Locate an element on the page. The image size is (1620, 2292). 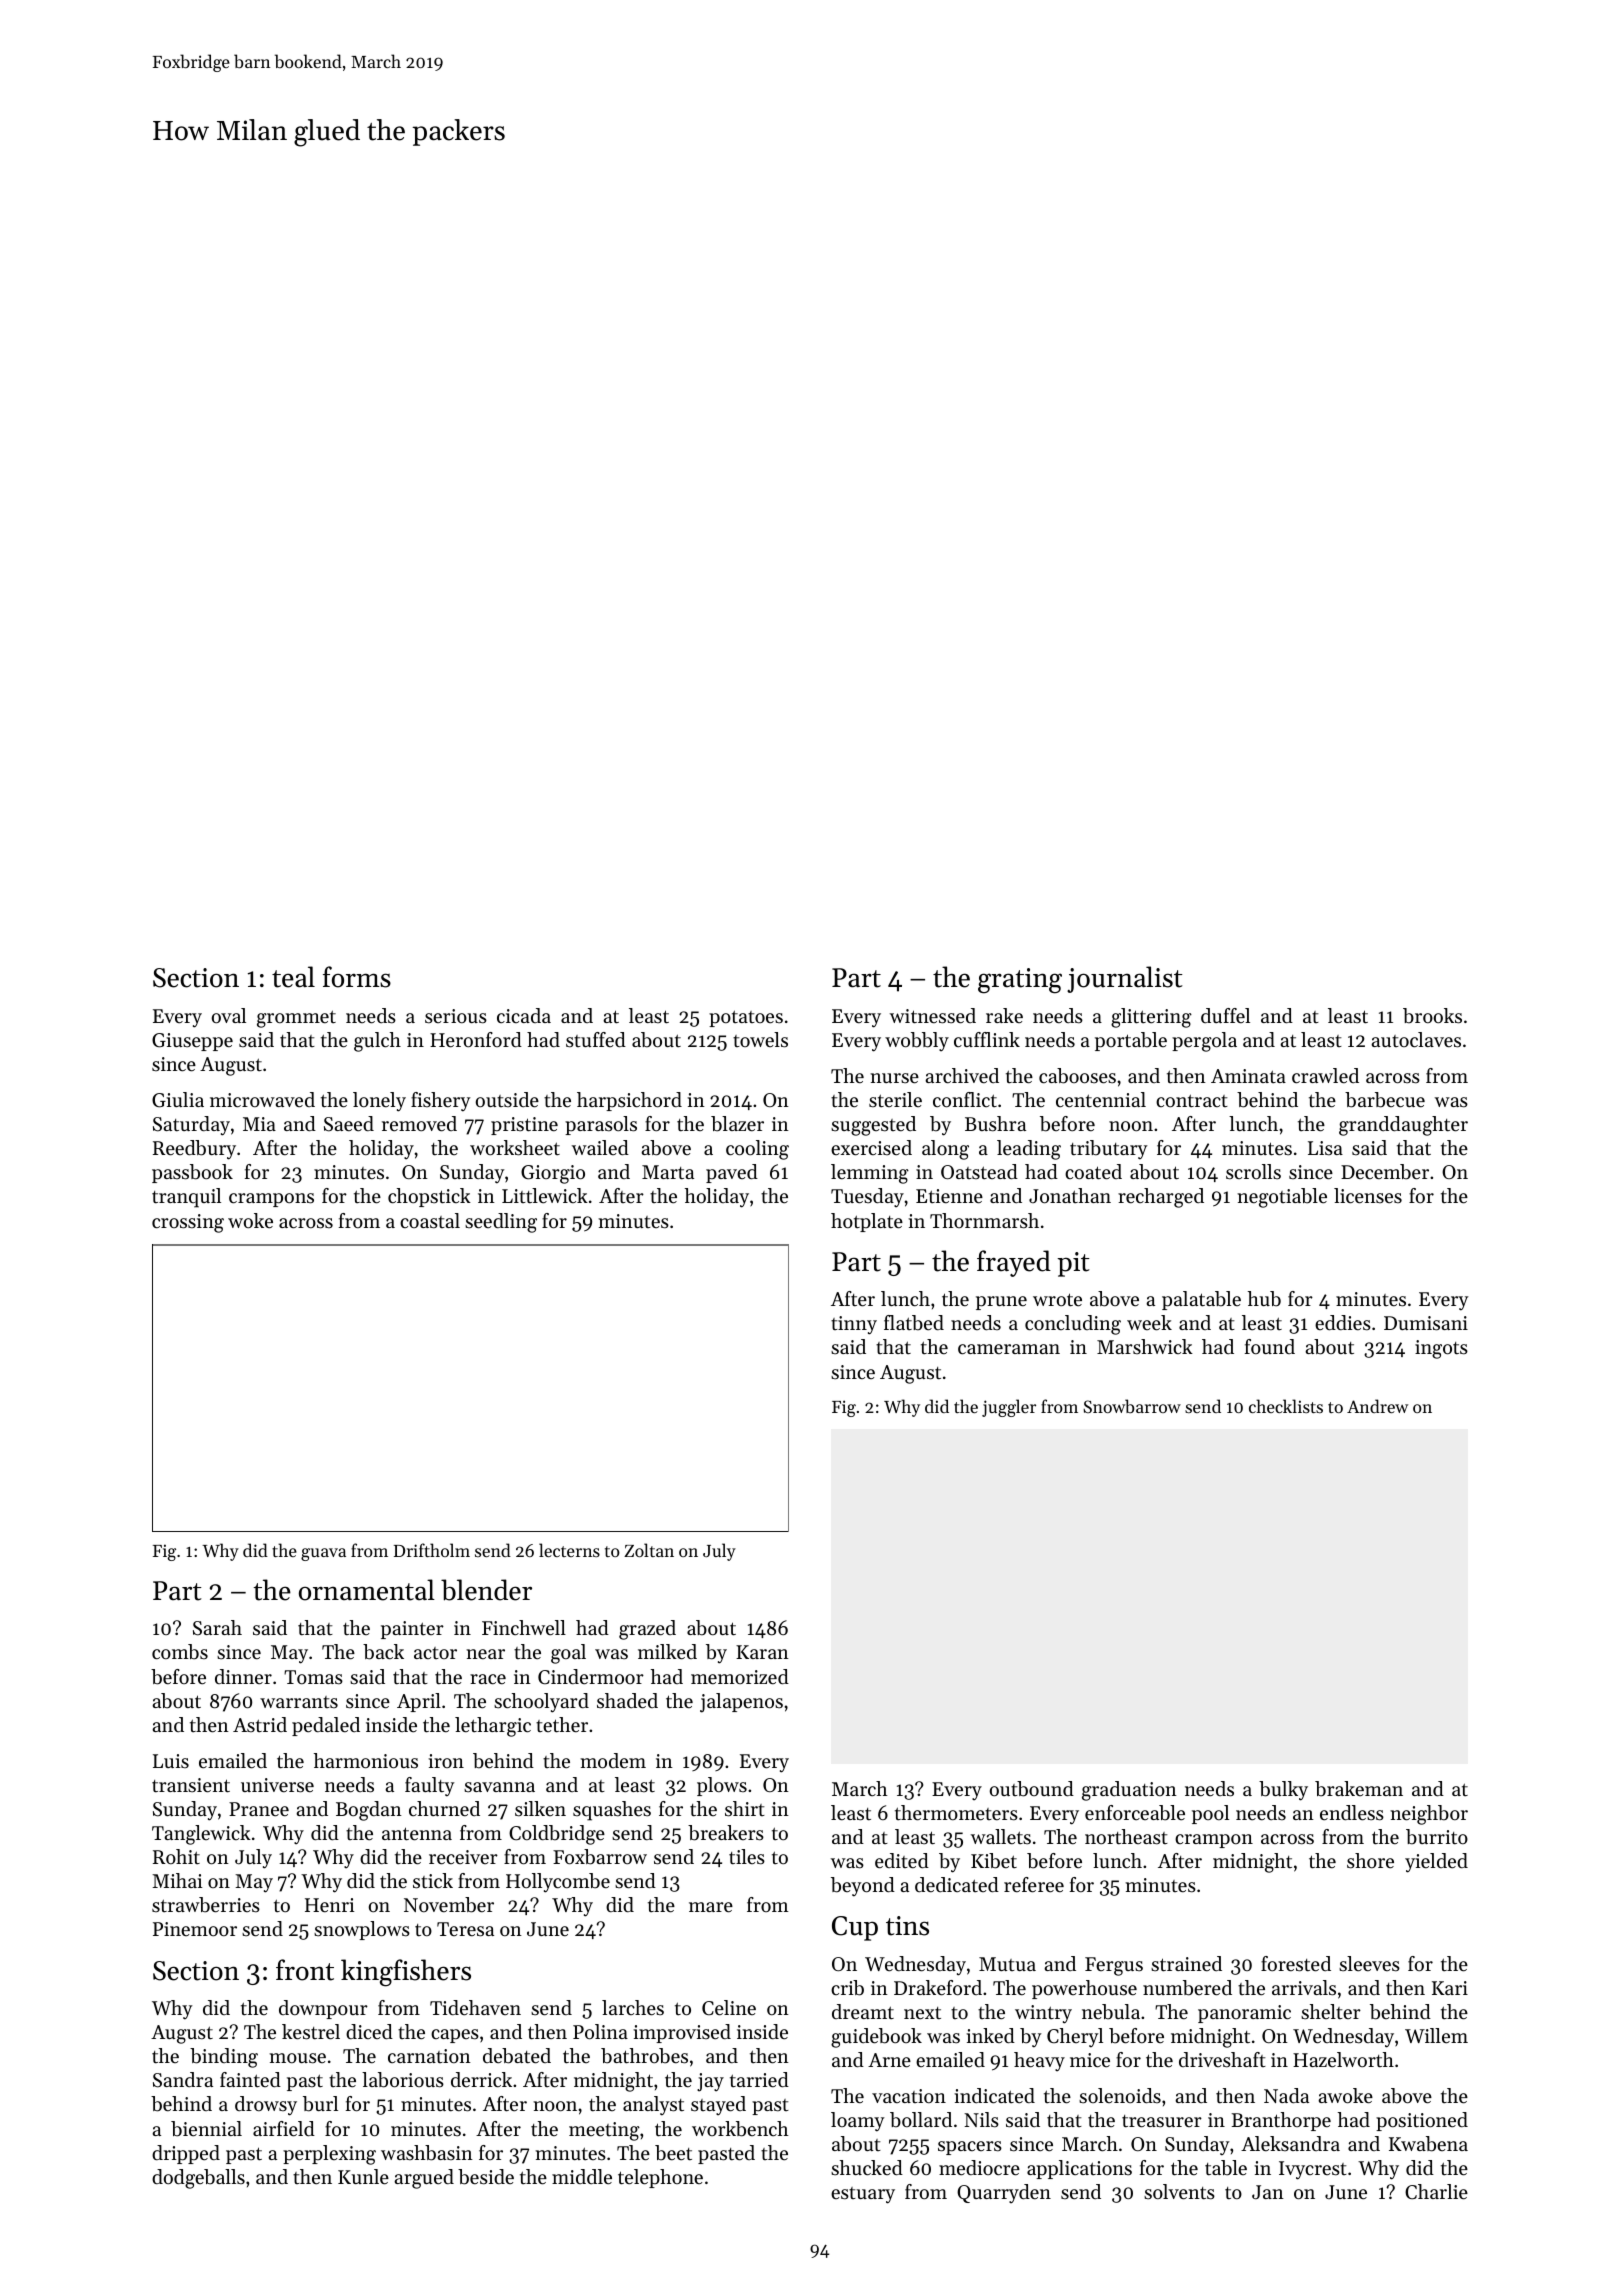
journalist is located at coordinates (1125, 979).
